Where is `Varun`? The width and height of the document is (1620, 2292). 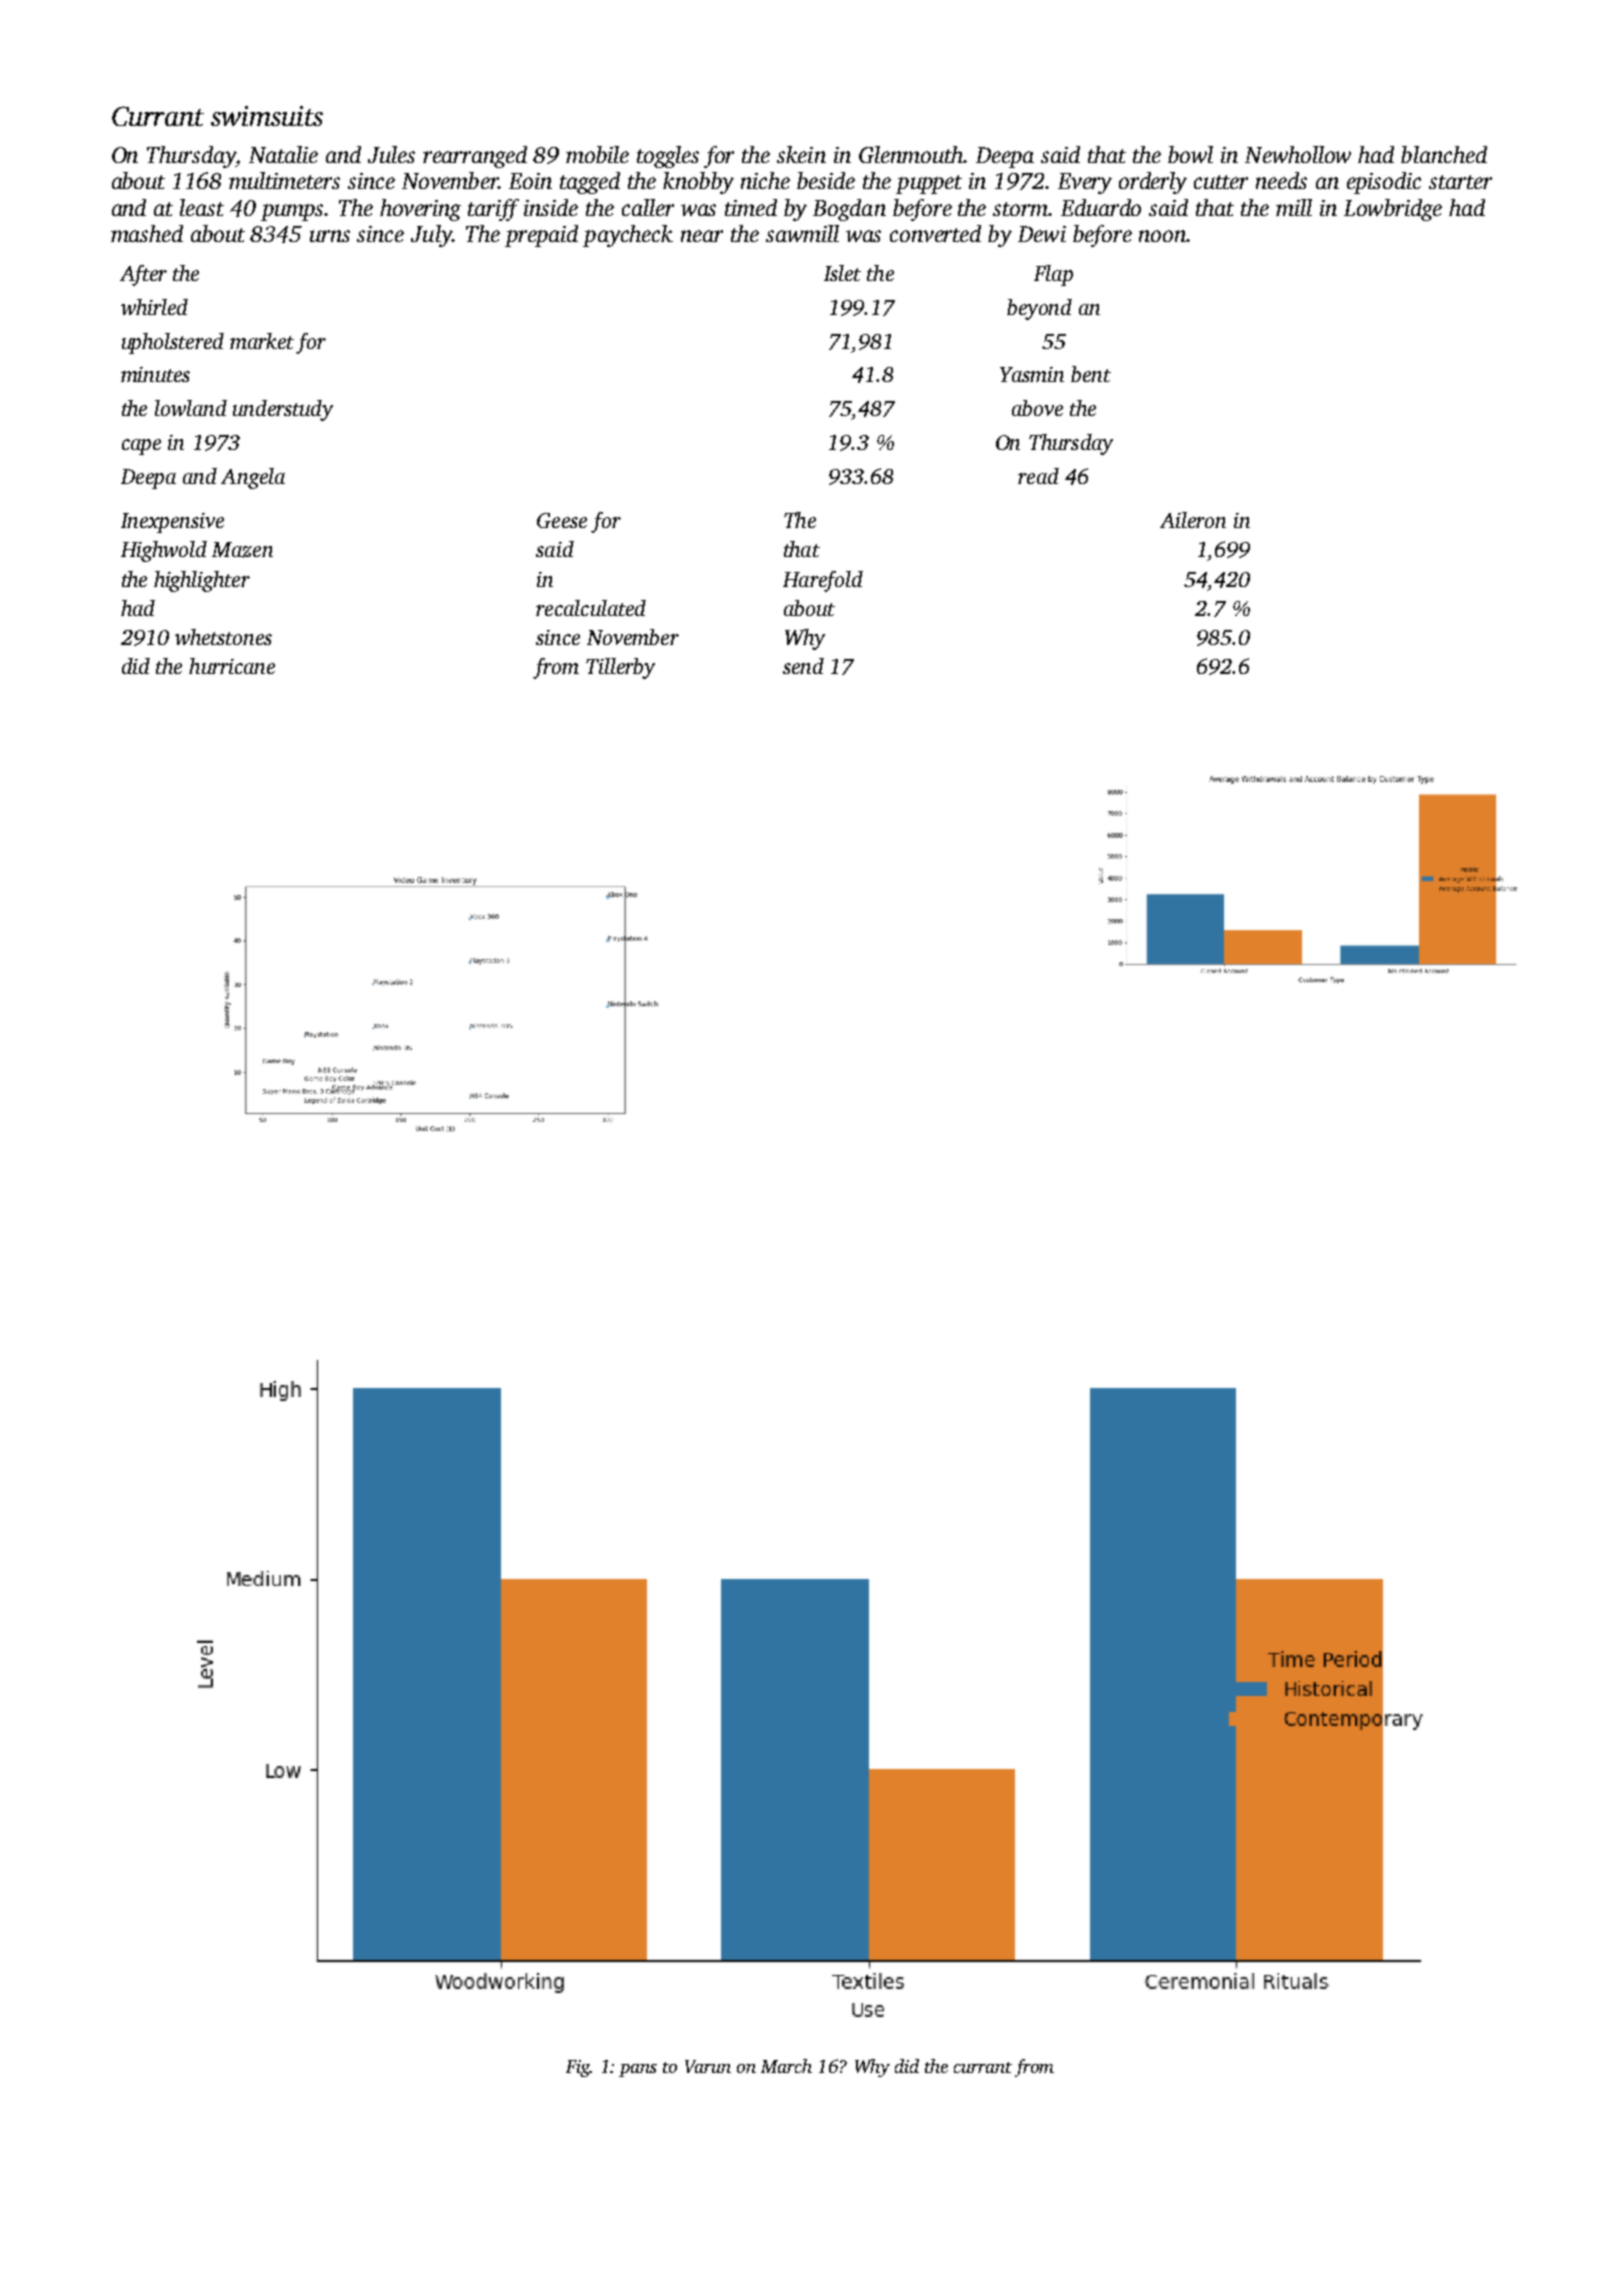
Varun is located at coordinates (708, 2066).
